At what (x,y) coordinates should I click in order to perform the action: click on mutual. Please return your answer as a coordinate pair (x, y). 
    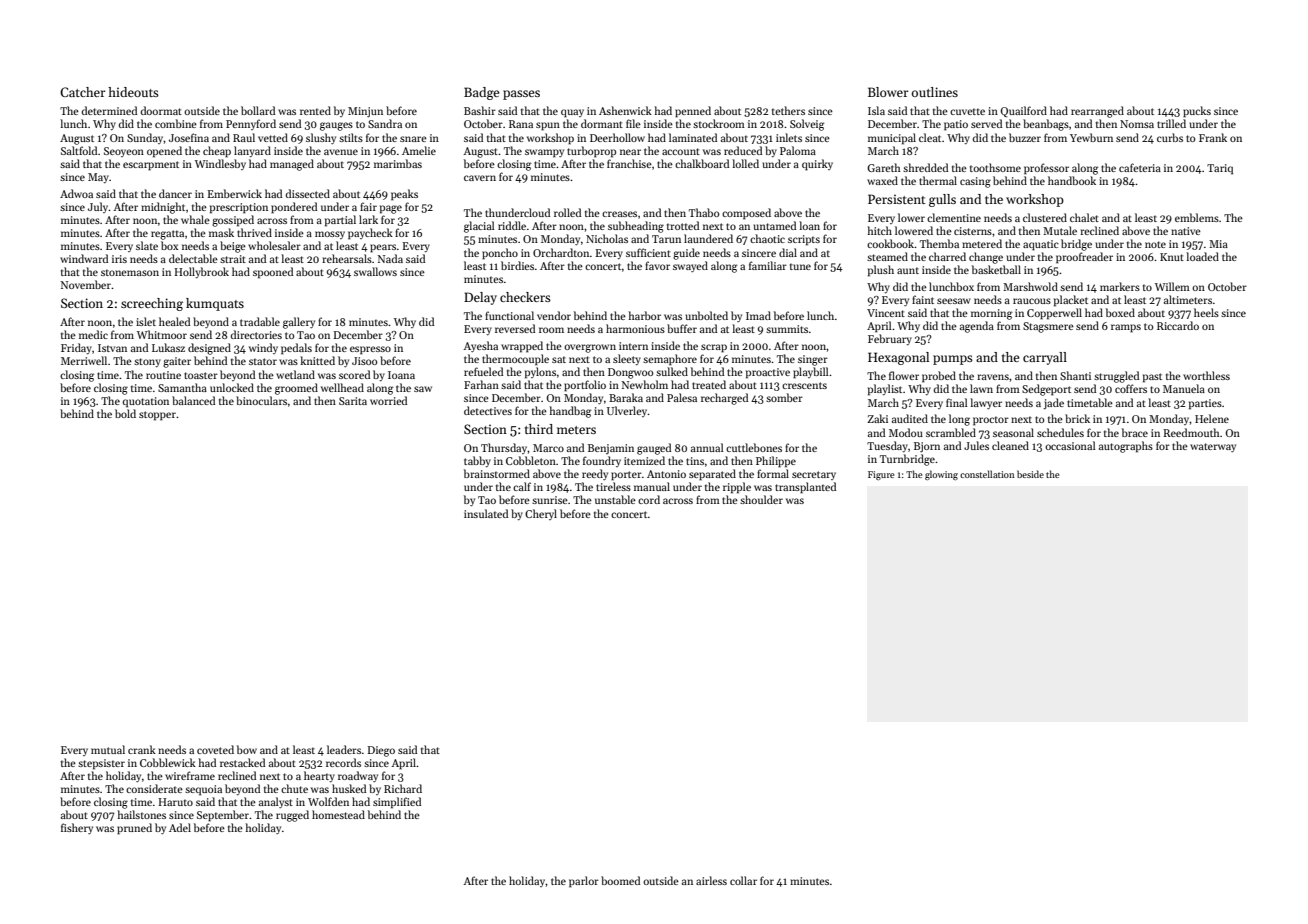
    Looking at the image, I should click on (108, 749).
